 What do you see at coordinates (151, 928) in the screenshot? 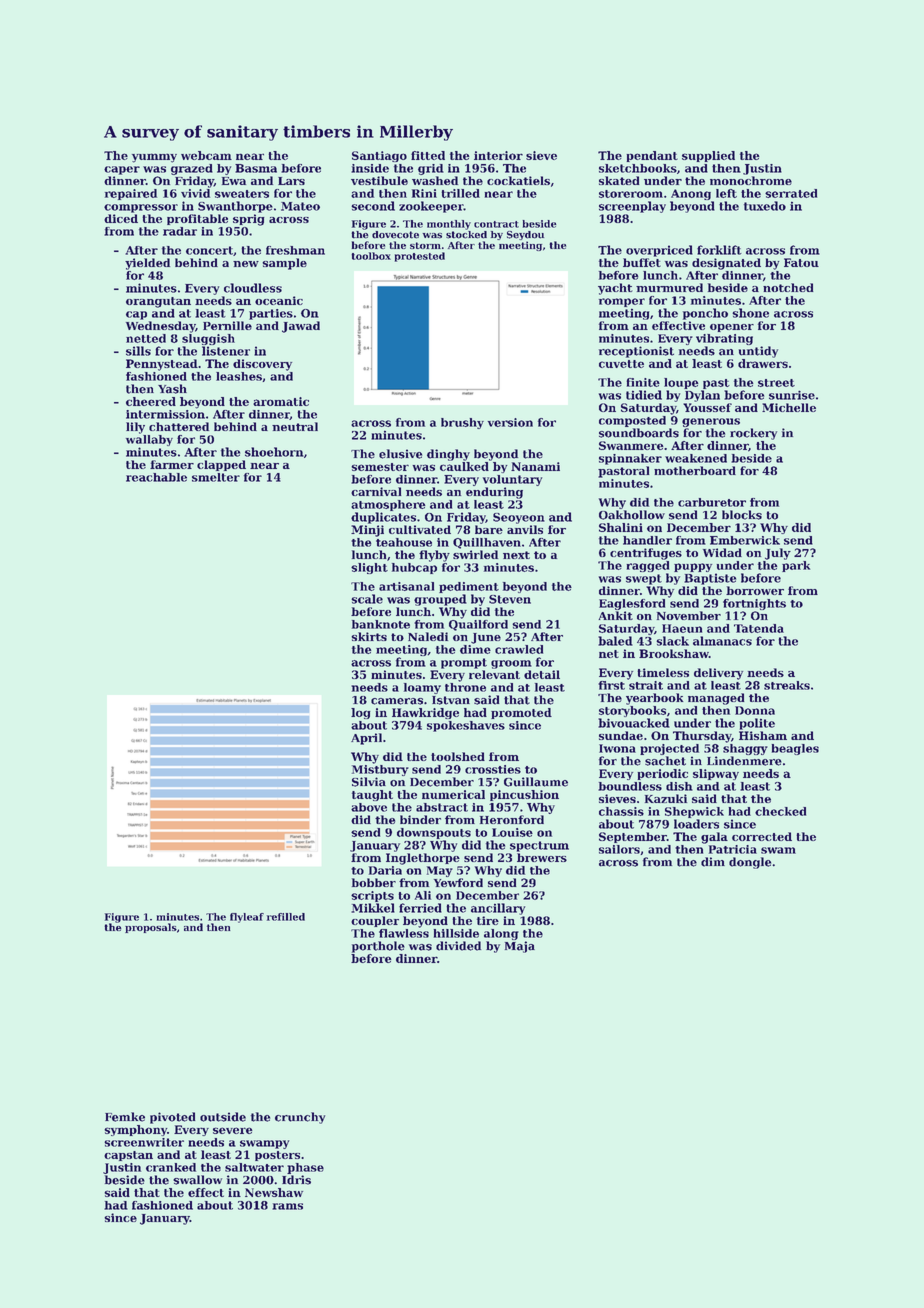
I see `proposals` at bounding box center [151, 928].
